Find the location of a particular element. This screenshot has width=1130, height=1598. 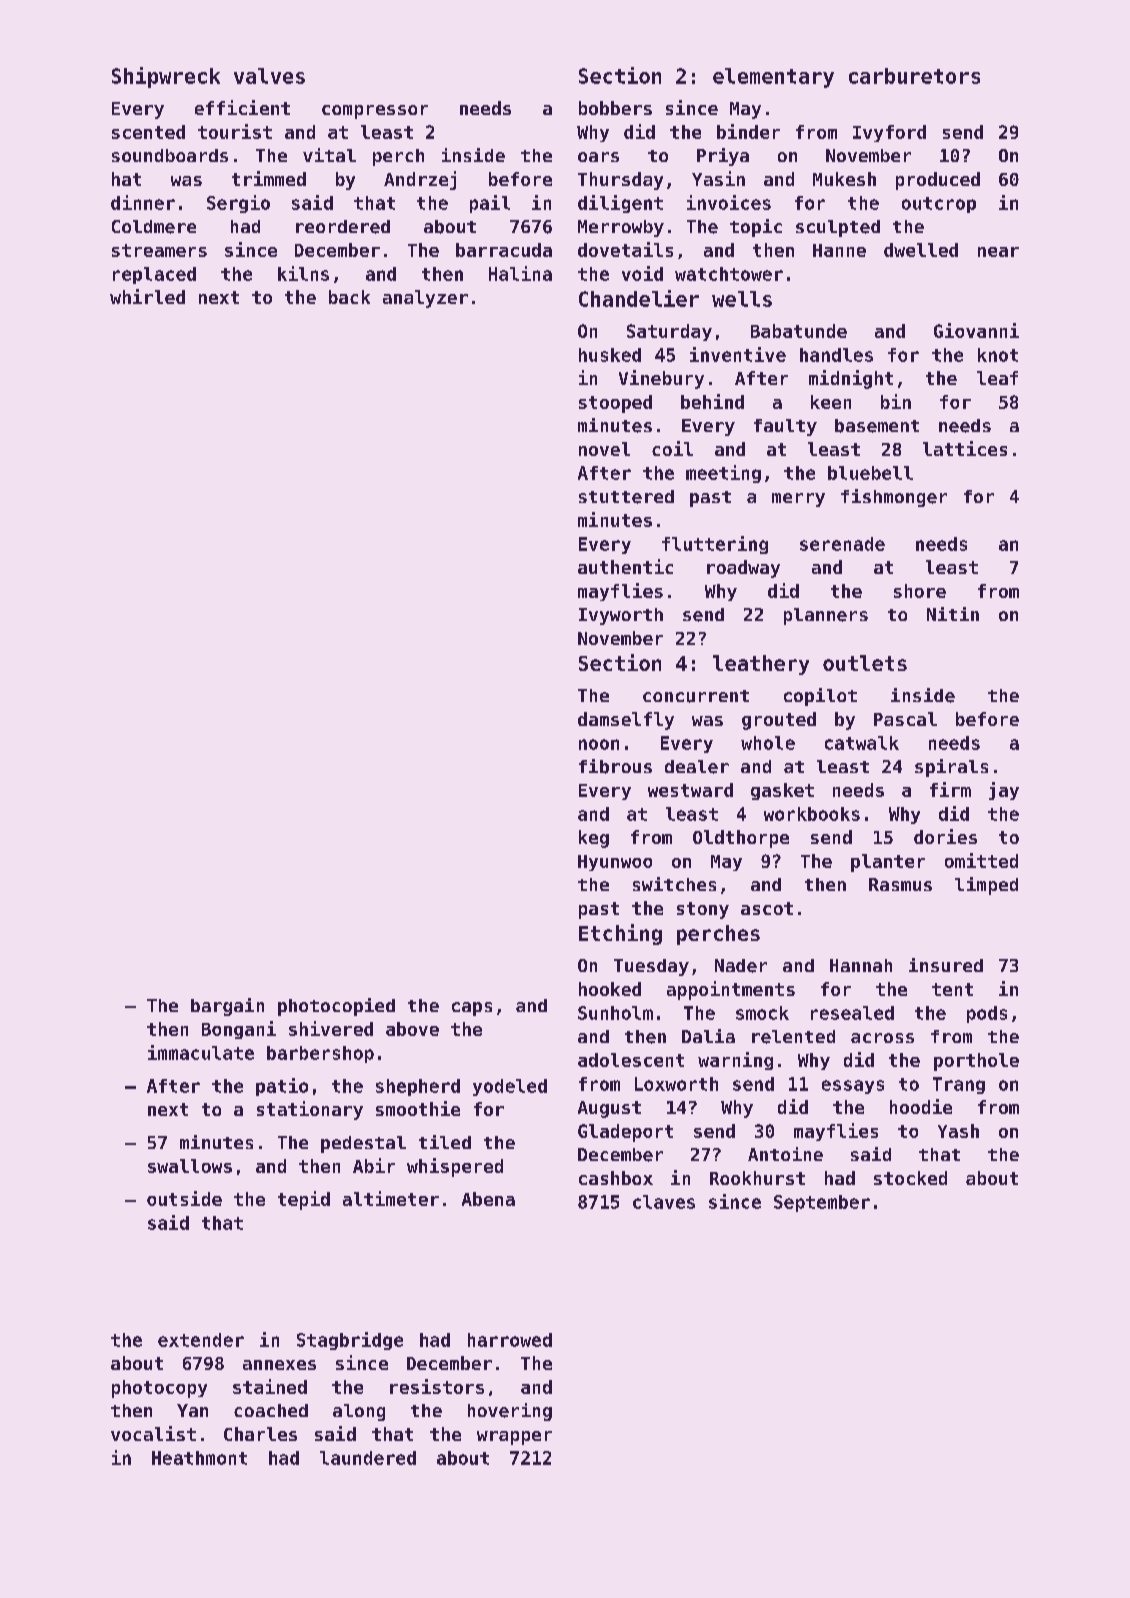

elementary is located at coordinates (773, 78).
